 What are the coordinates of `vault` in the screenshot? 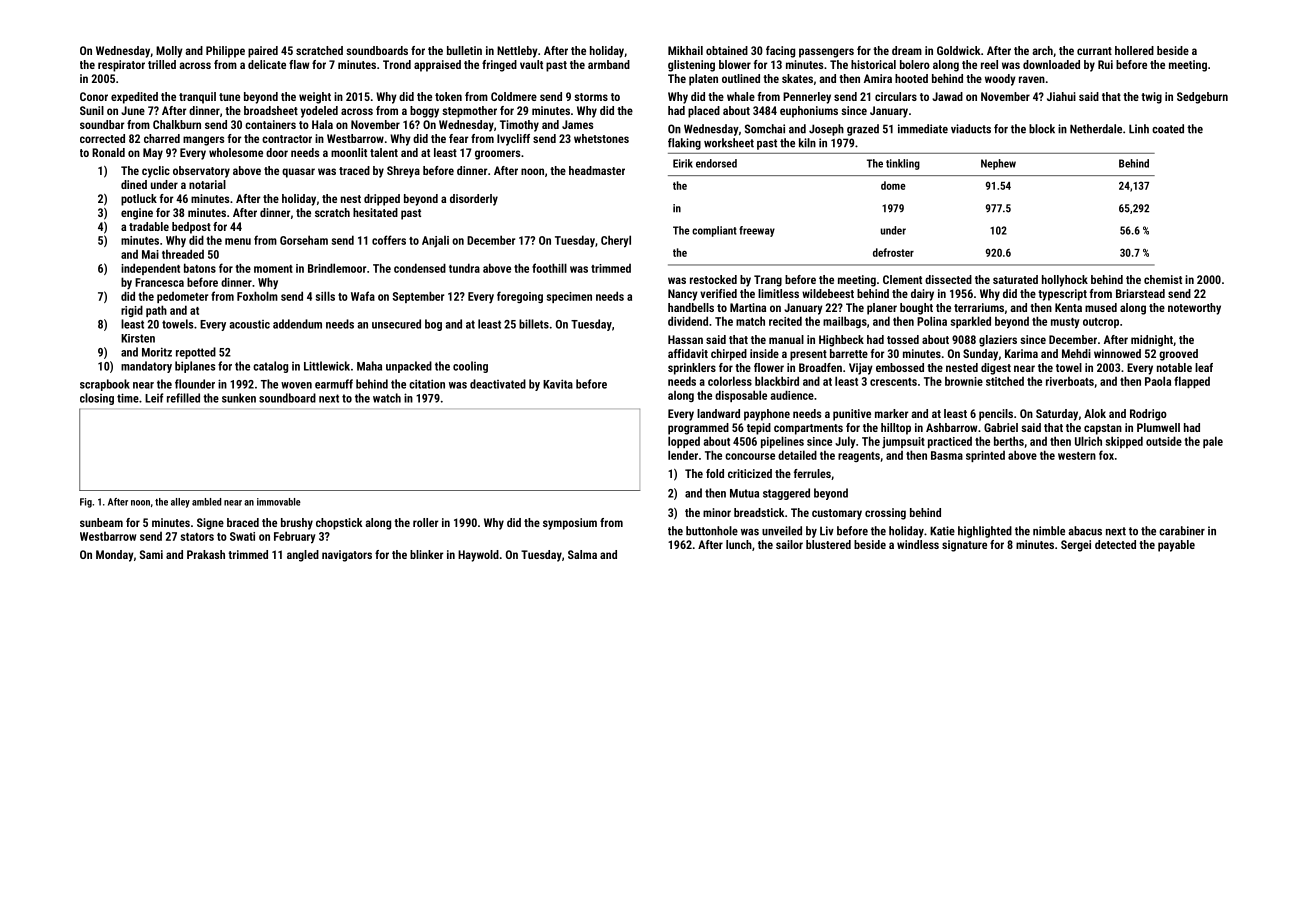 It's located at (531, 64).
